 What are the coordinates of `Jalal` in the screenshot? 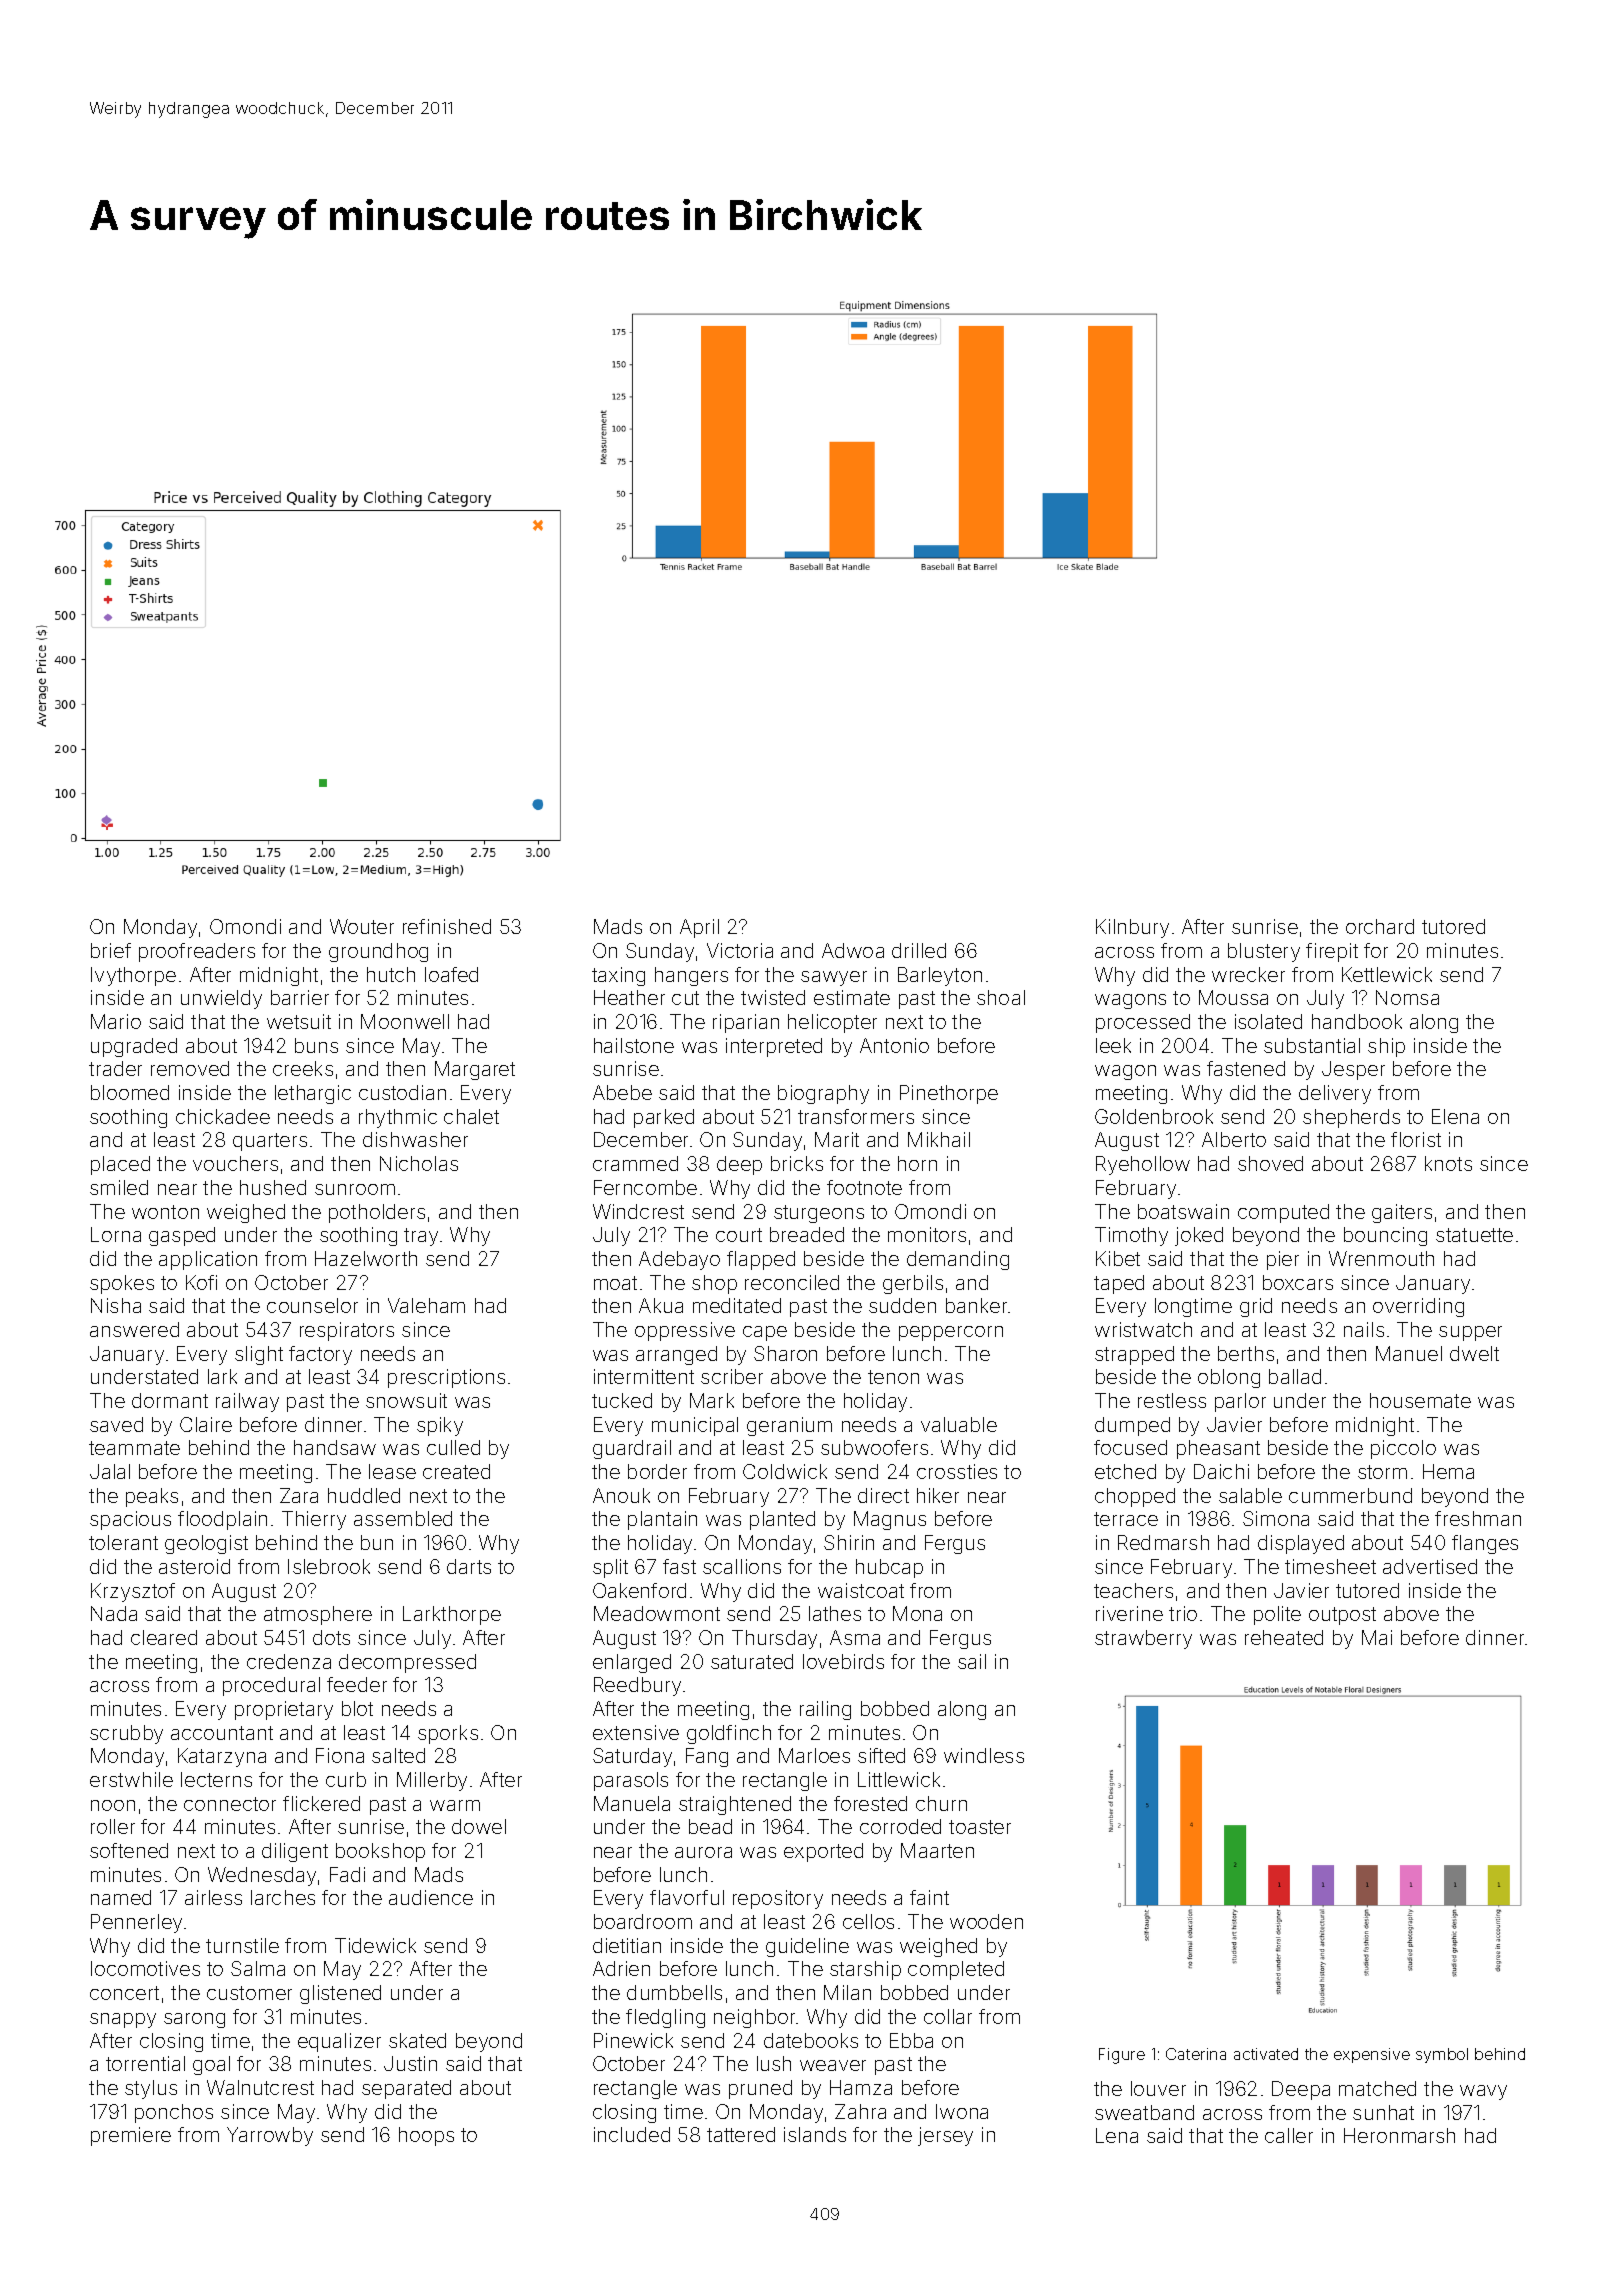 It's located at (110, 1471).
